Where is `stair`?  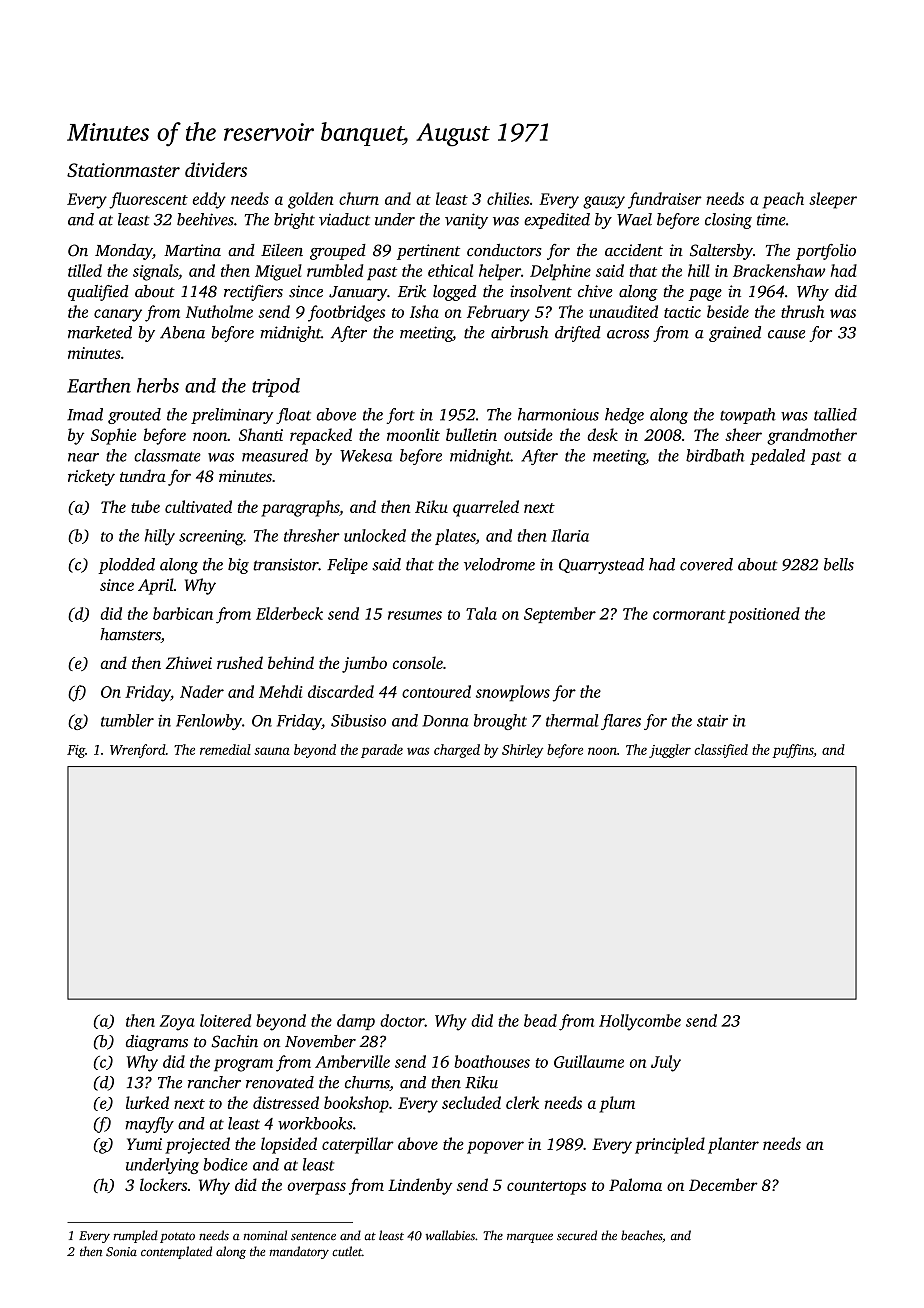 stair is located at coordinates (712, 721).
